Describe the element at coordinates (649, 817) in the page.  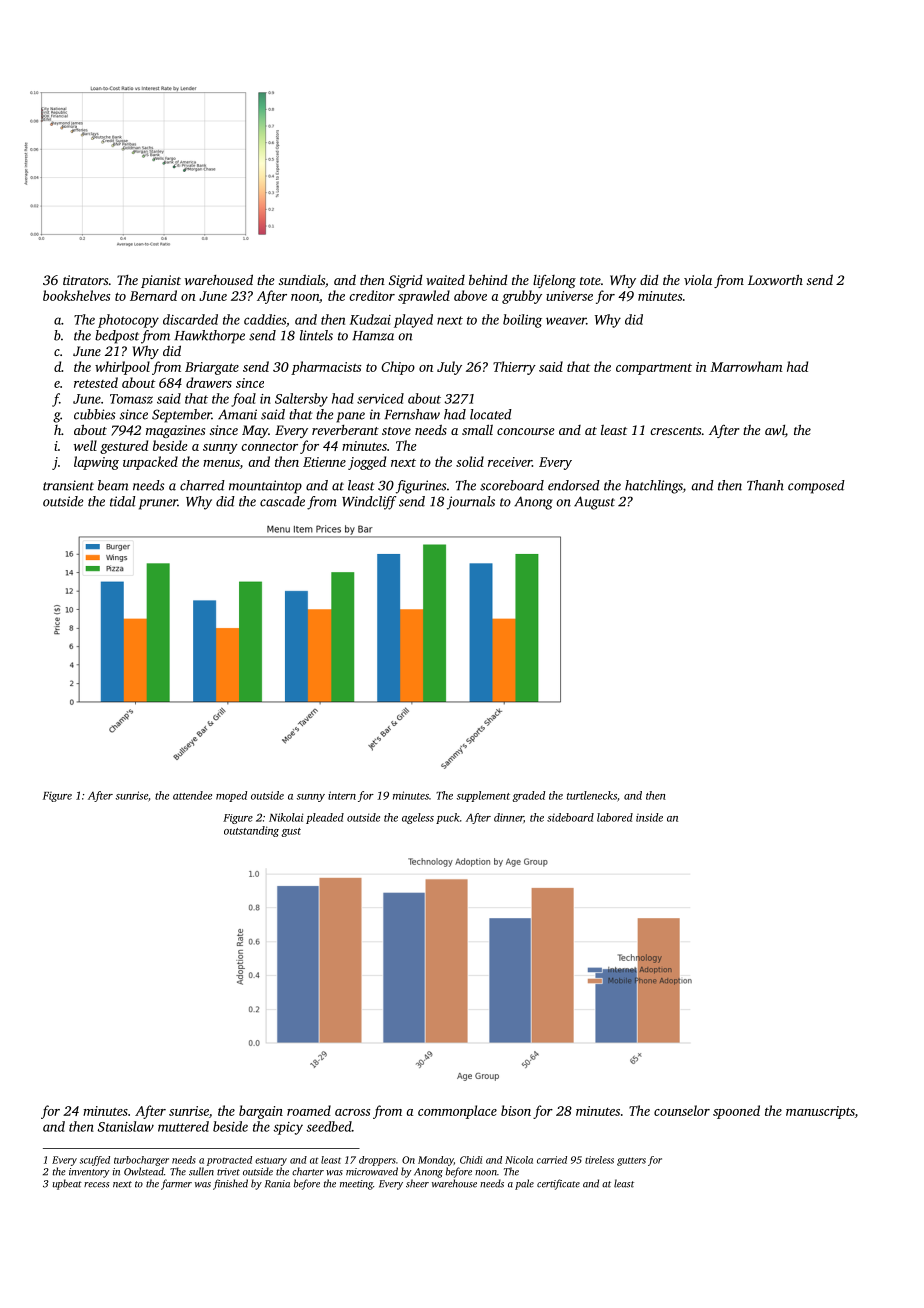
I see `inside` at that location.
